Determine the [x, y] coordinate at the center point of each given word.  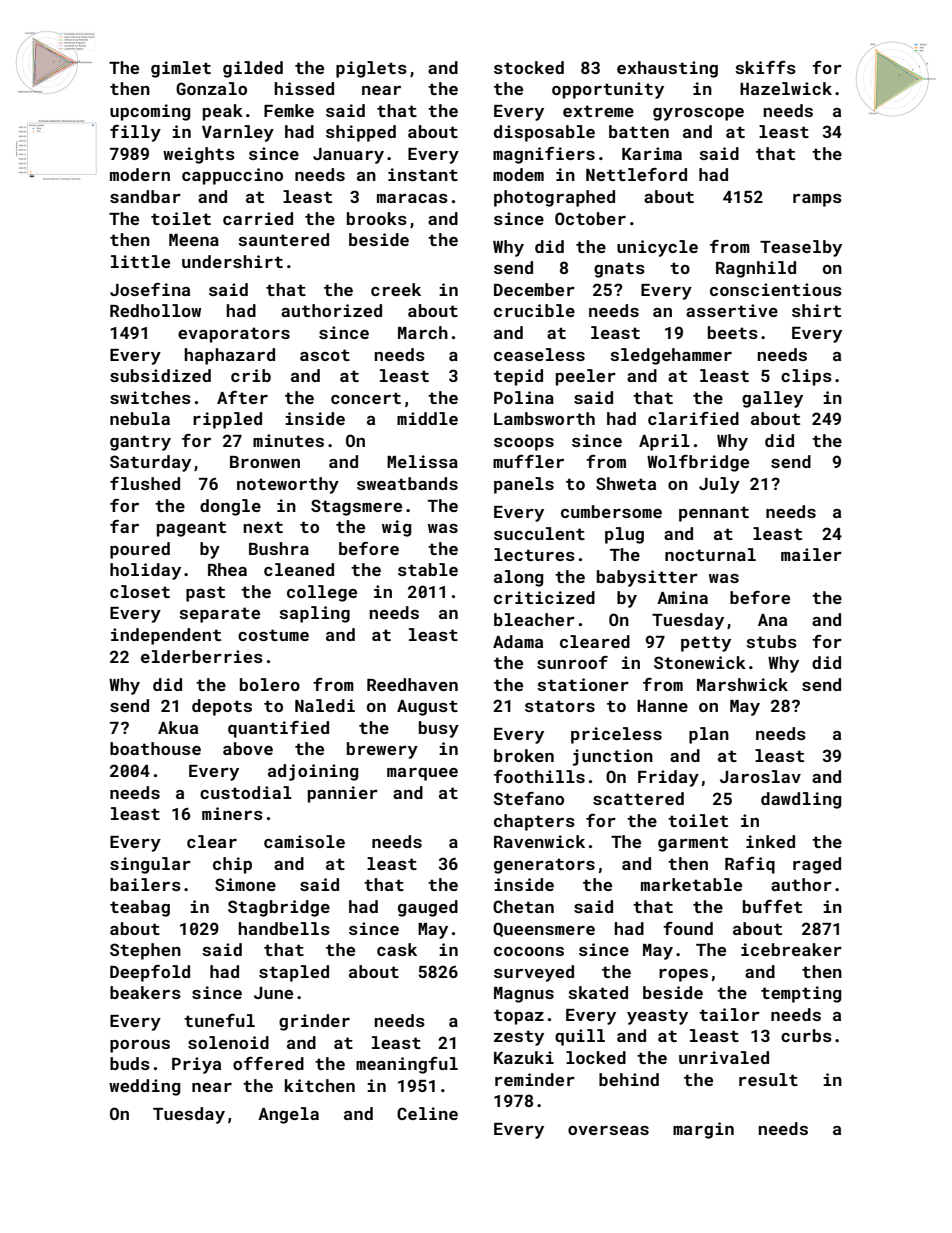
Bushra [279, 548]
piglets [371, 69]
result [768, 1079]
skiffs [765, 67]
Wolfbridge [698, 463]
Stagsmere [356, 507]
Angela [288, 1115]
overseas [608, 1130]
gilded [253, 69]
